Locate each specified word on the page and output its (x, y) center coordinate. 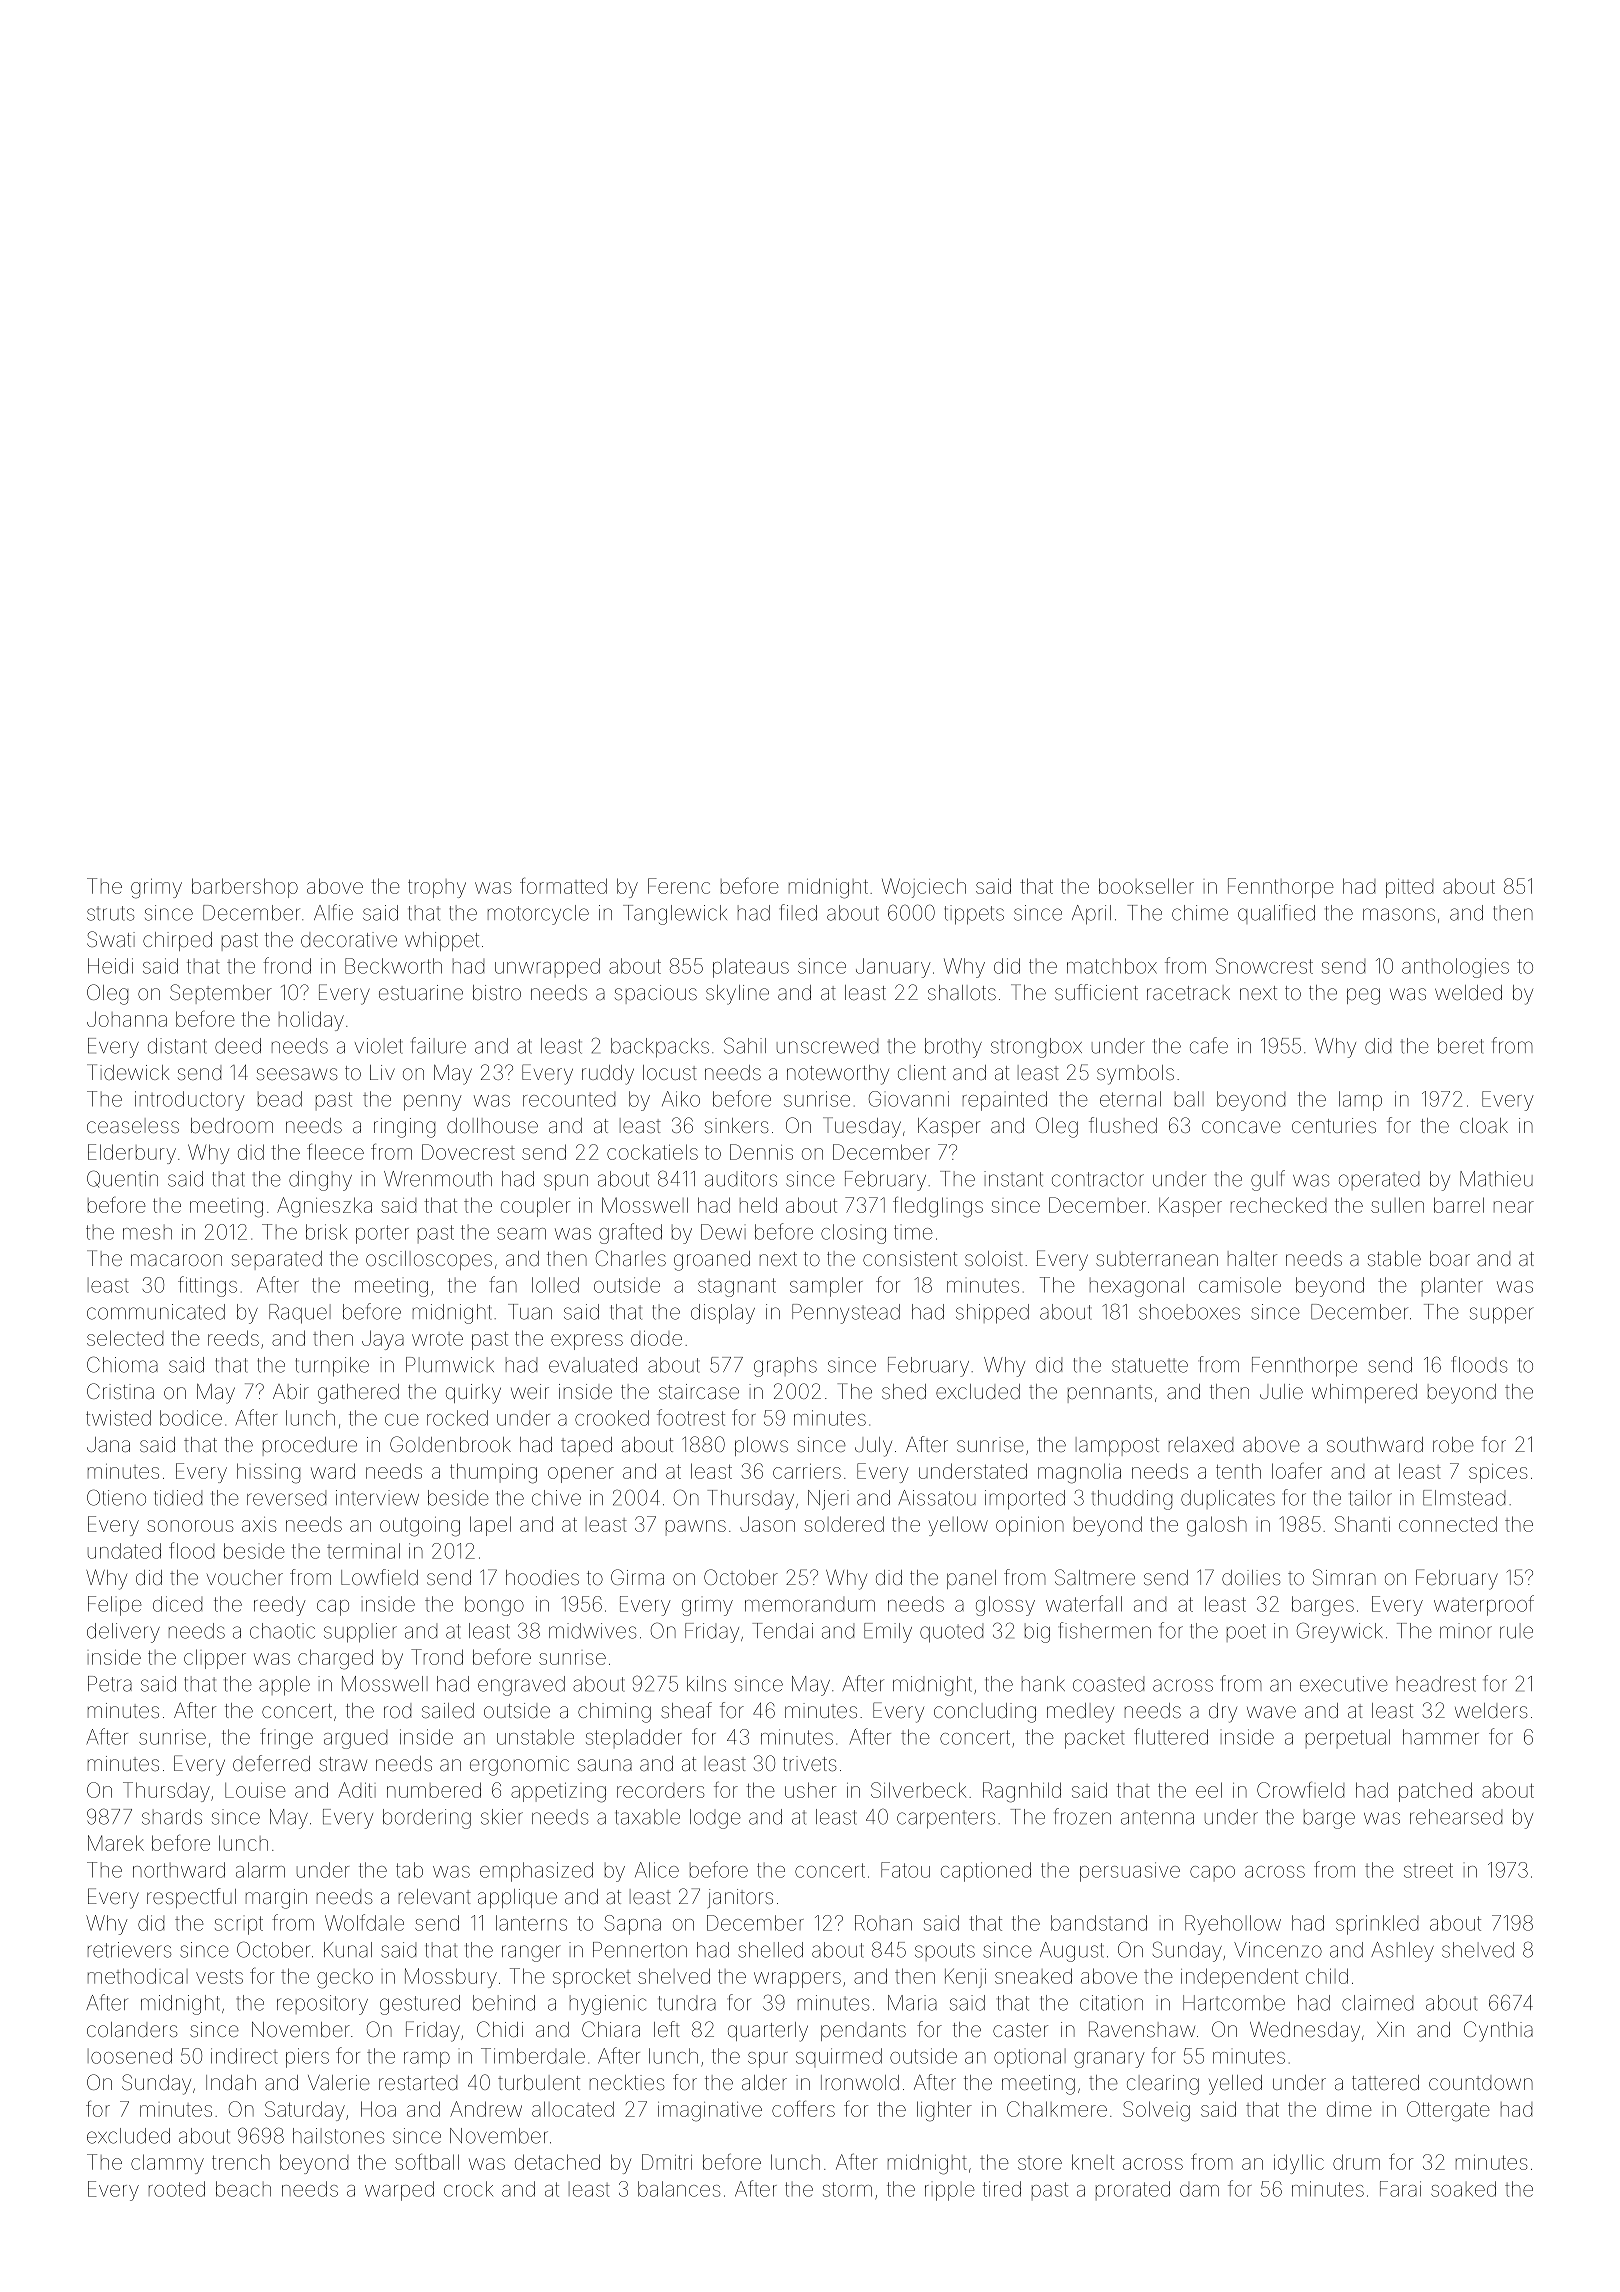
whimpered (1364, 1393)
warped (399, 2191)
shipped (992, 1314)
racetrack (1188, 992)
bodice (191, 1418)
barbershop (245, 888)
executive (1344, 1684)
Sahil (745, 1045)
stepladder (634, 1738)
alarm (260, 1870)
